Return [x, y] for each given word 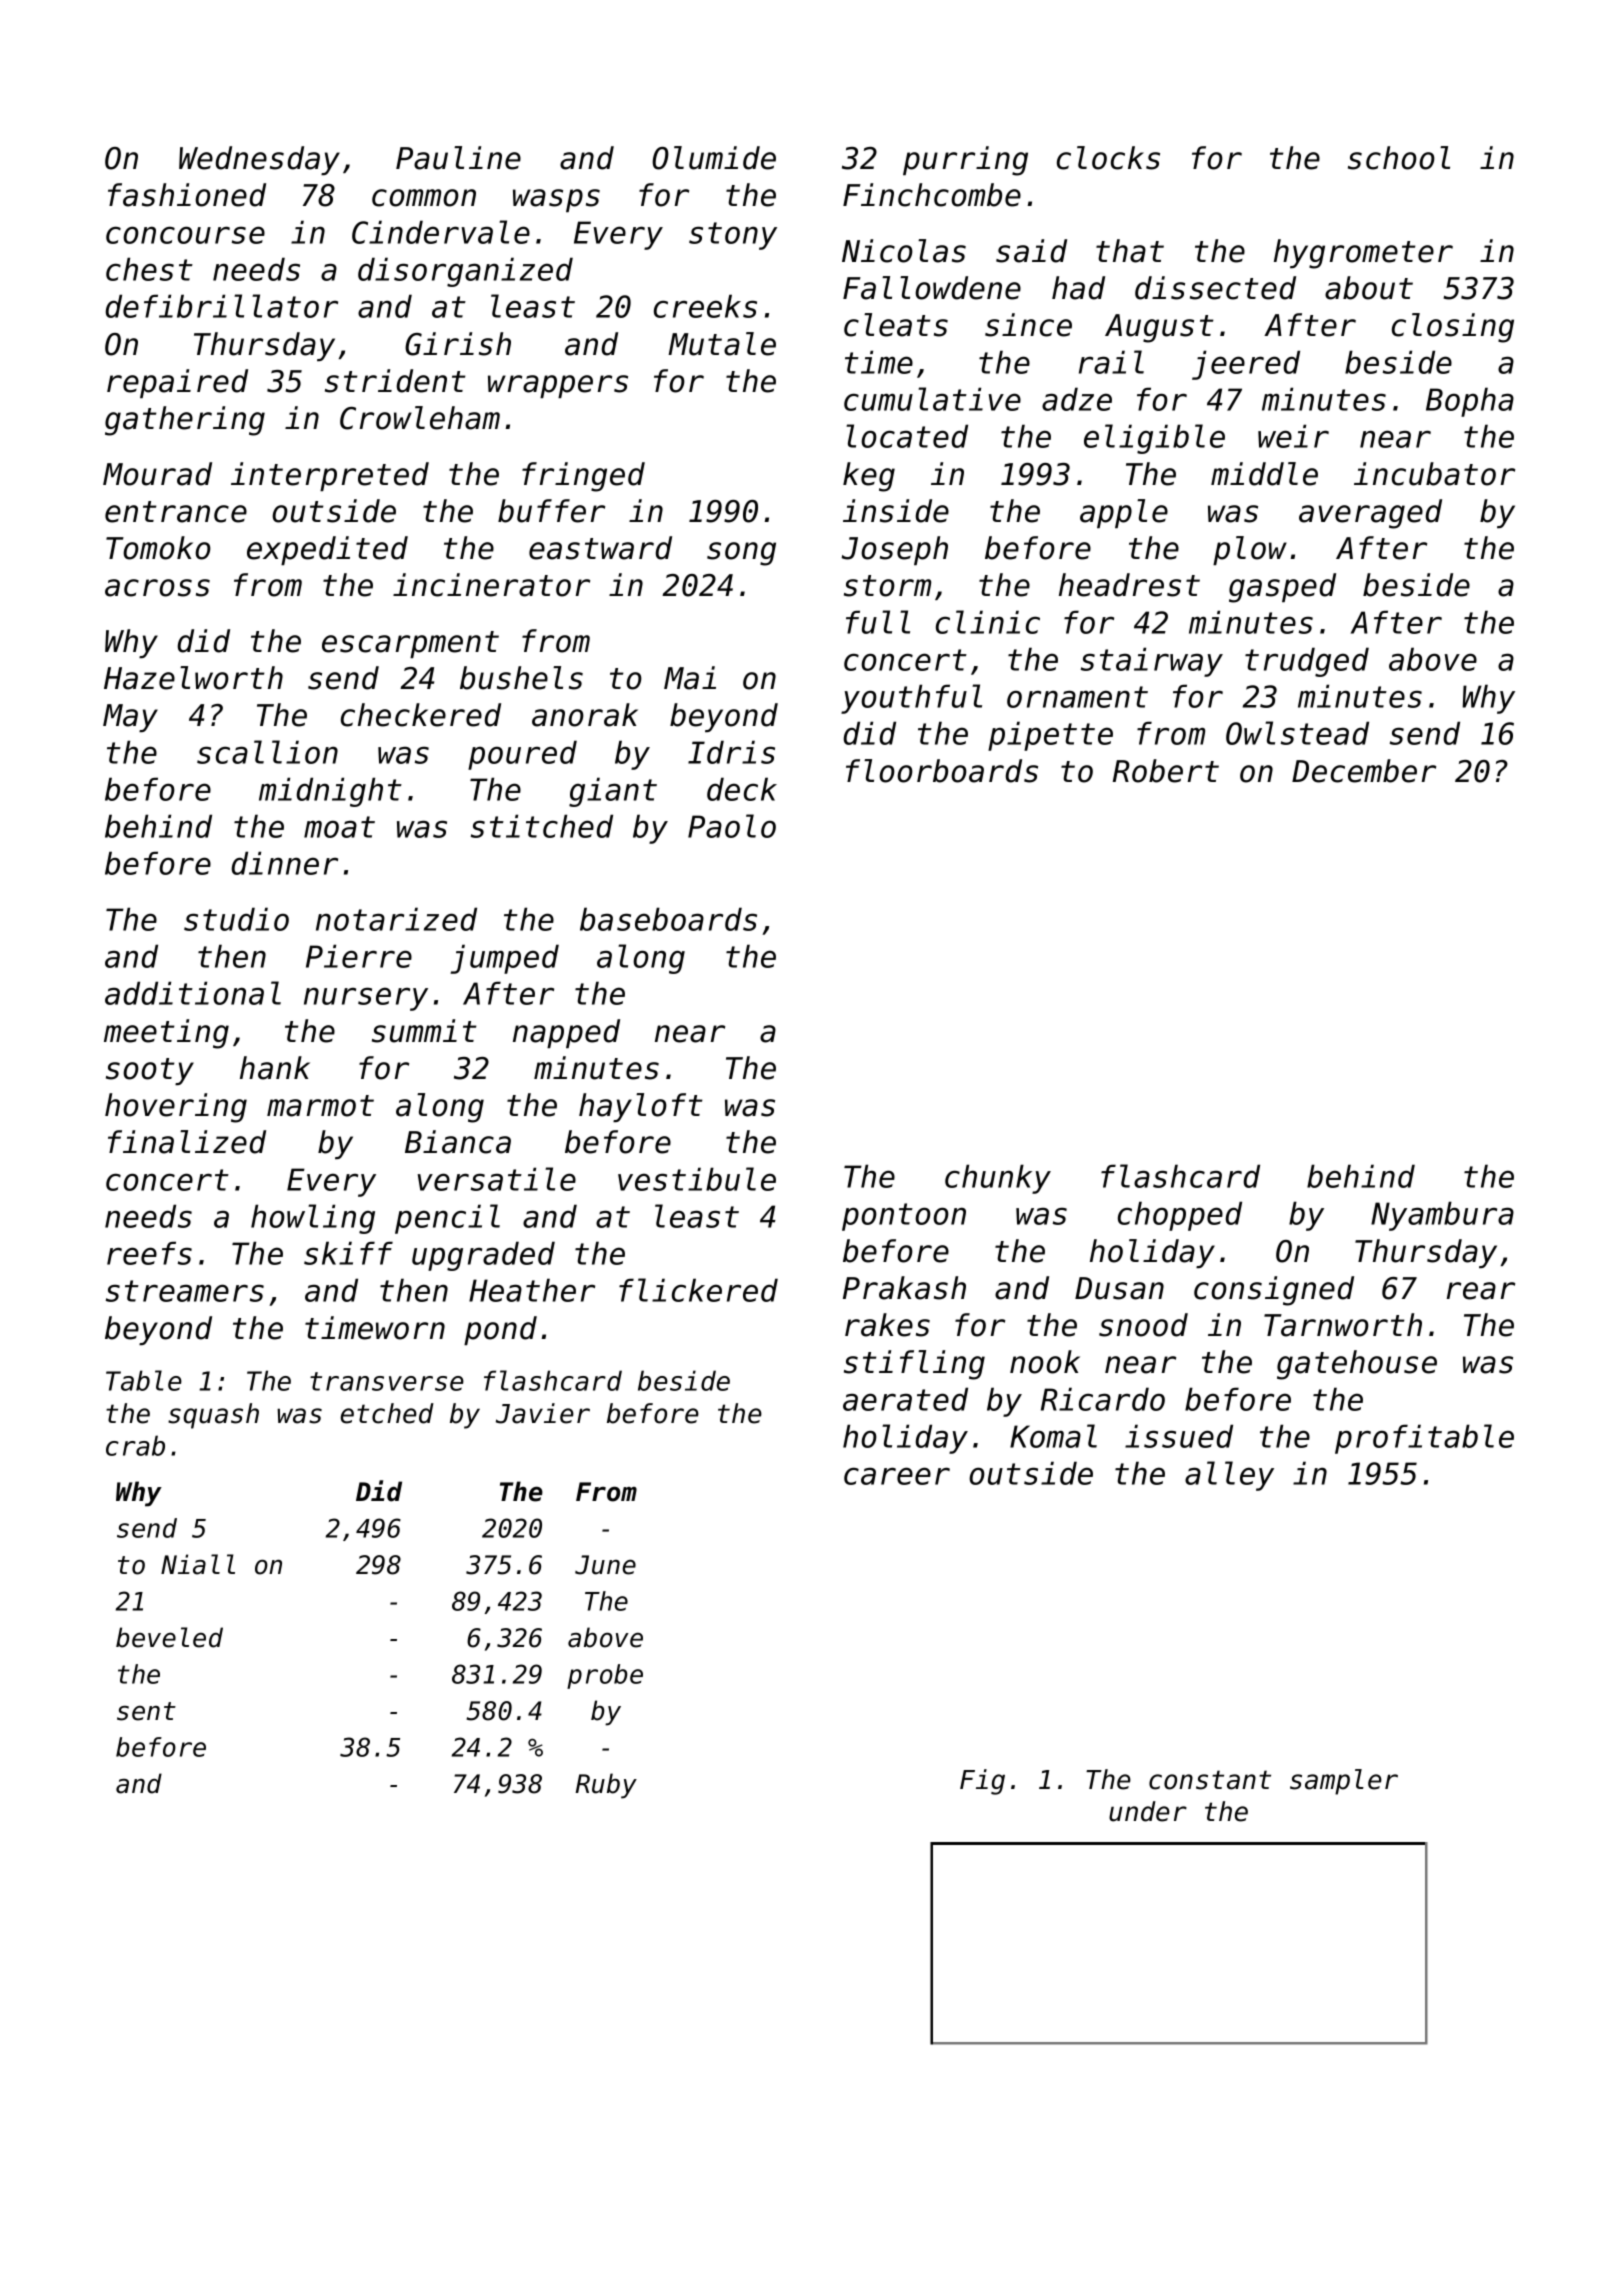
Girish [458, 344]
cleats [896, 325]
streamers [185, 1291]
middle [1264, 474]
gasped [1282, 588]
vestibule [697, 1179]
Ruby [606, 1786]
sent [146, 1711]
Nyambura [1442, 1216]
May [130, 718]
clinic [988, 622]
